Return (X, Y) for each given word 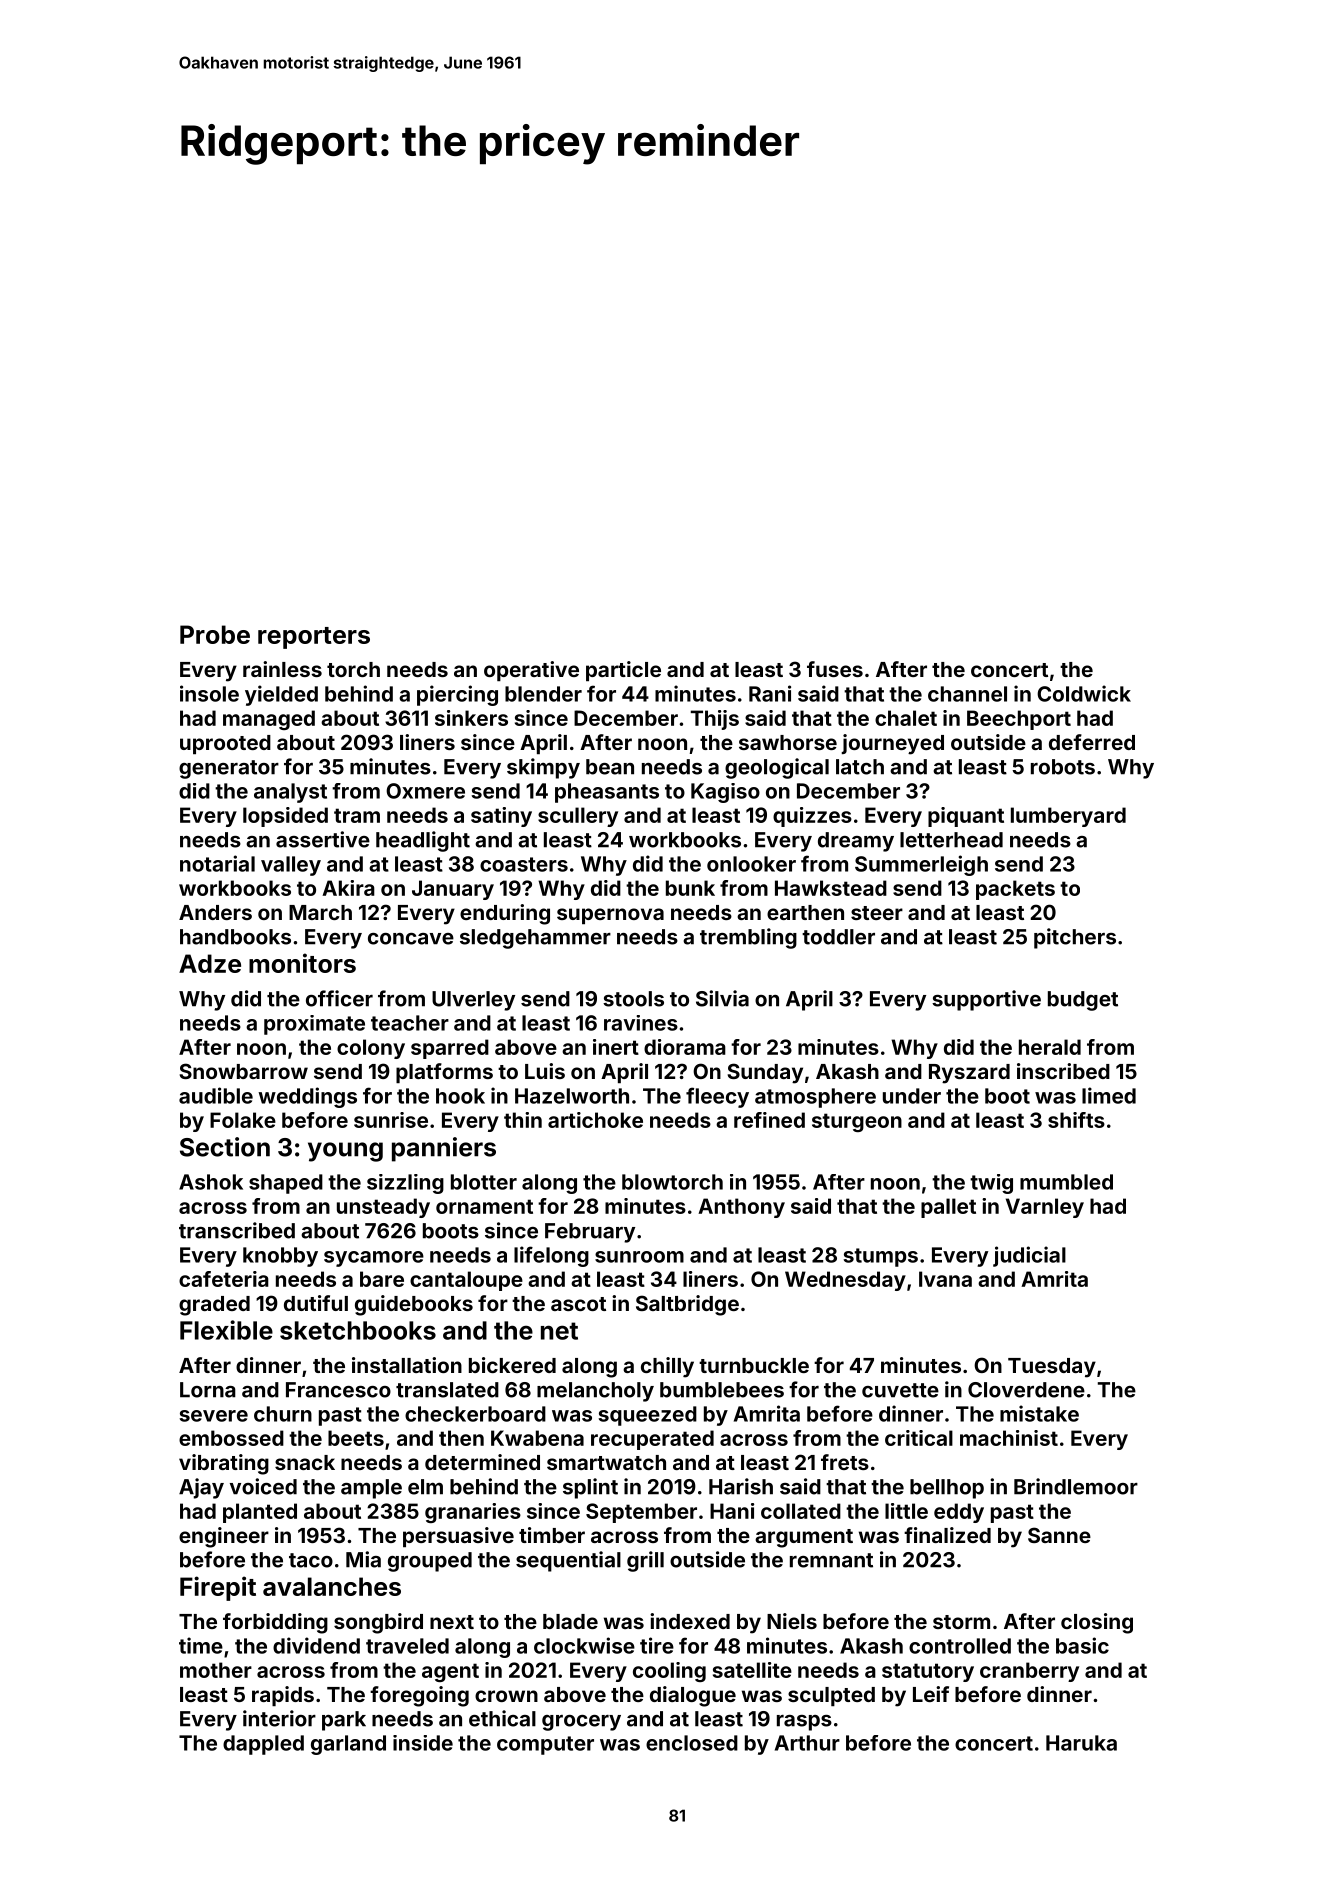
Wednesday (845, 1281)
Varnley (1045, 1208)
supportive (986, 1000)
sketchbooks (358, 1330)
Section (225, 1147)
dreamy (856, 842)
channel (967, 694)
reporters (314, 638)
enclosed (692, 1743)
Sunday (765, 1073)
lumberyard (1068, 817)
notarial (217, 863)
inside (423, 1743)
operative (531, 671)
